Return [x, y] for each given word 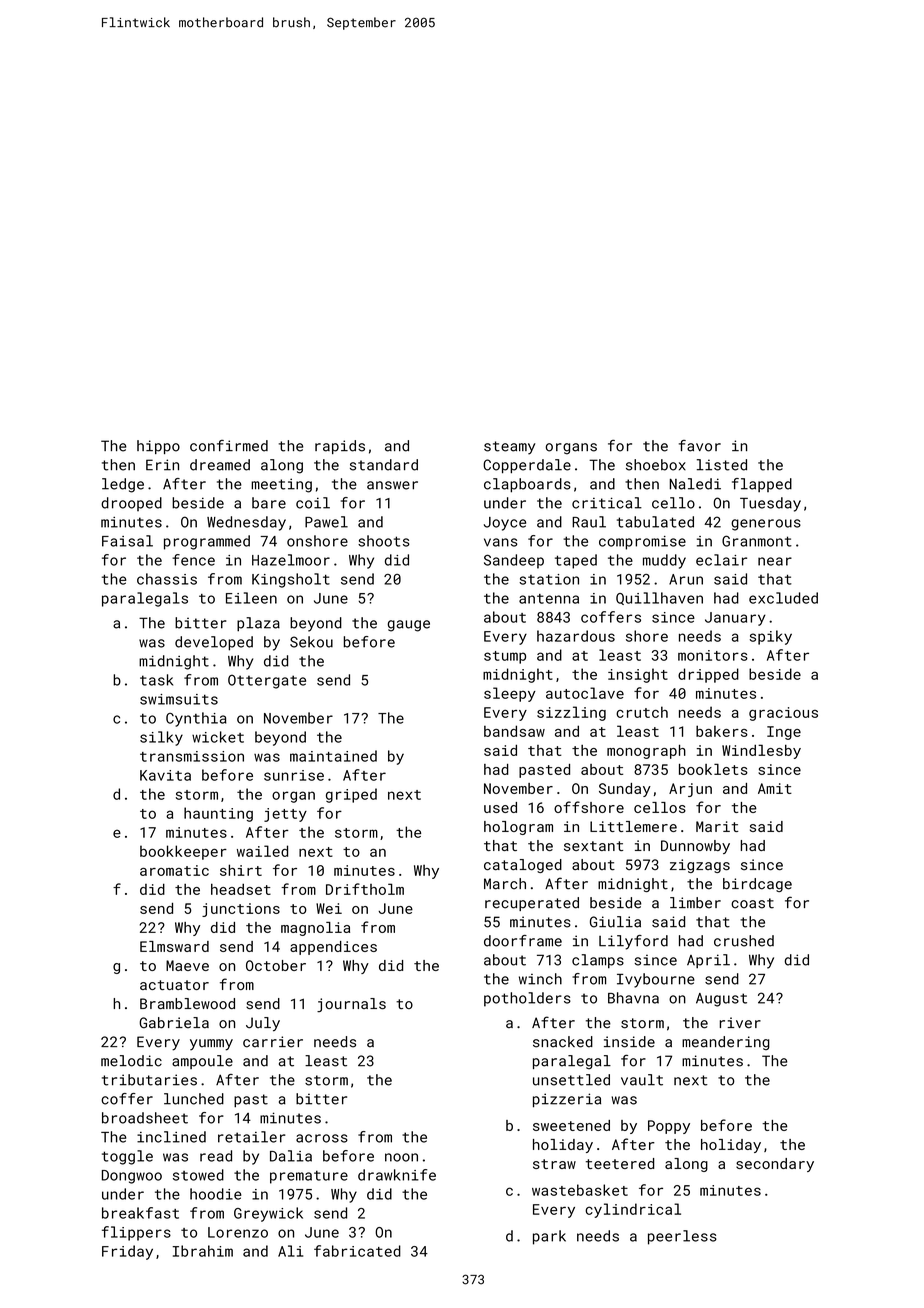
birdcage [757, 885]
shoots [384, 541]
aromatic [174, 870]
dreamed [220, 465]
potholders [527, 999]
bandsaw [514, 731]
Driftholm [365, 889]
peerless [682, 1237]
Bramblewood [187, 1003]
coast [752, 903]
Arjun [690, 790]
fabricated [357, 1251]
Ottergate [267, 681]
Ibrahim [202, 1251]
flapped [762, 485]
